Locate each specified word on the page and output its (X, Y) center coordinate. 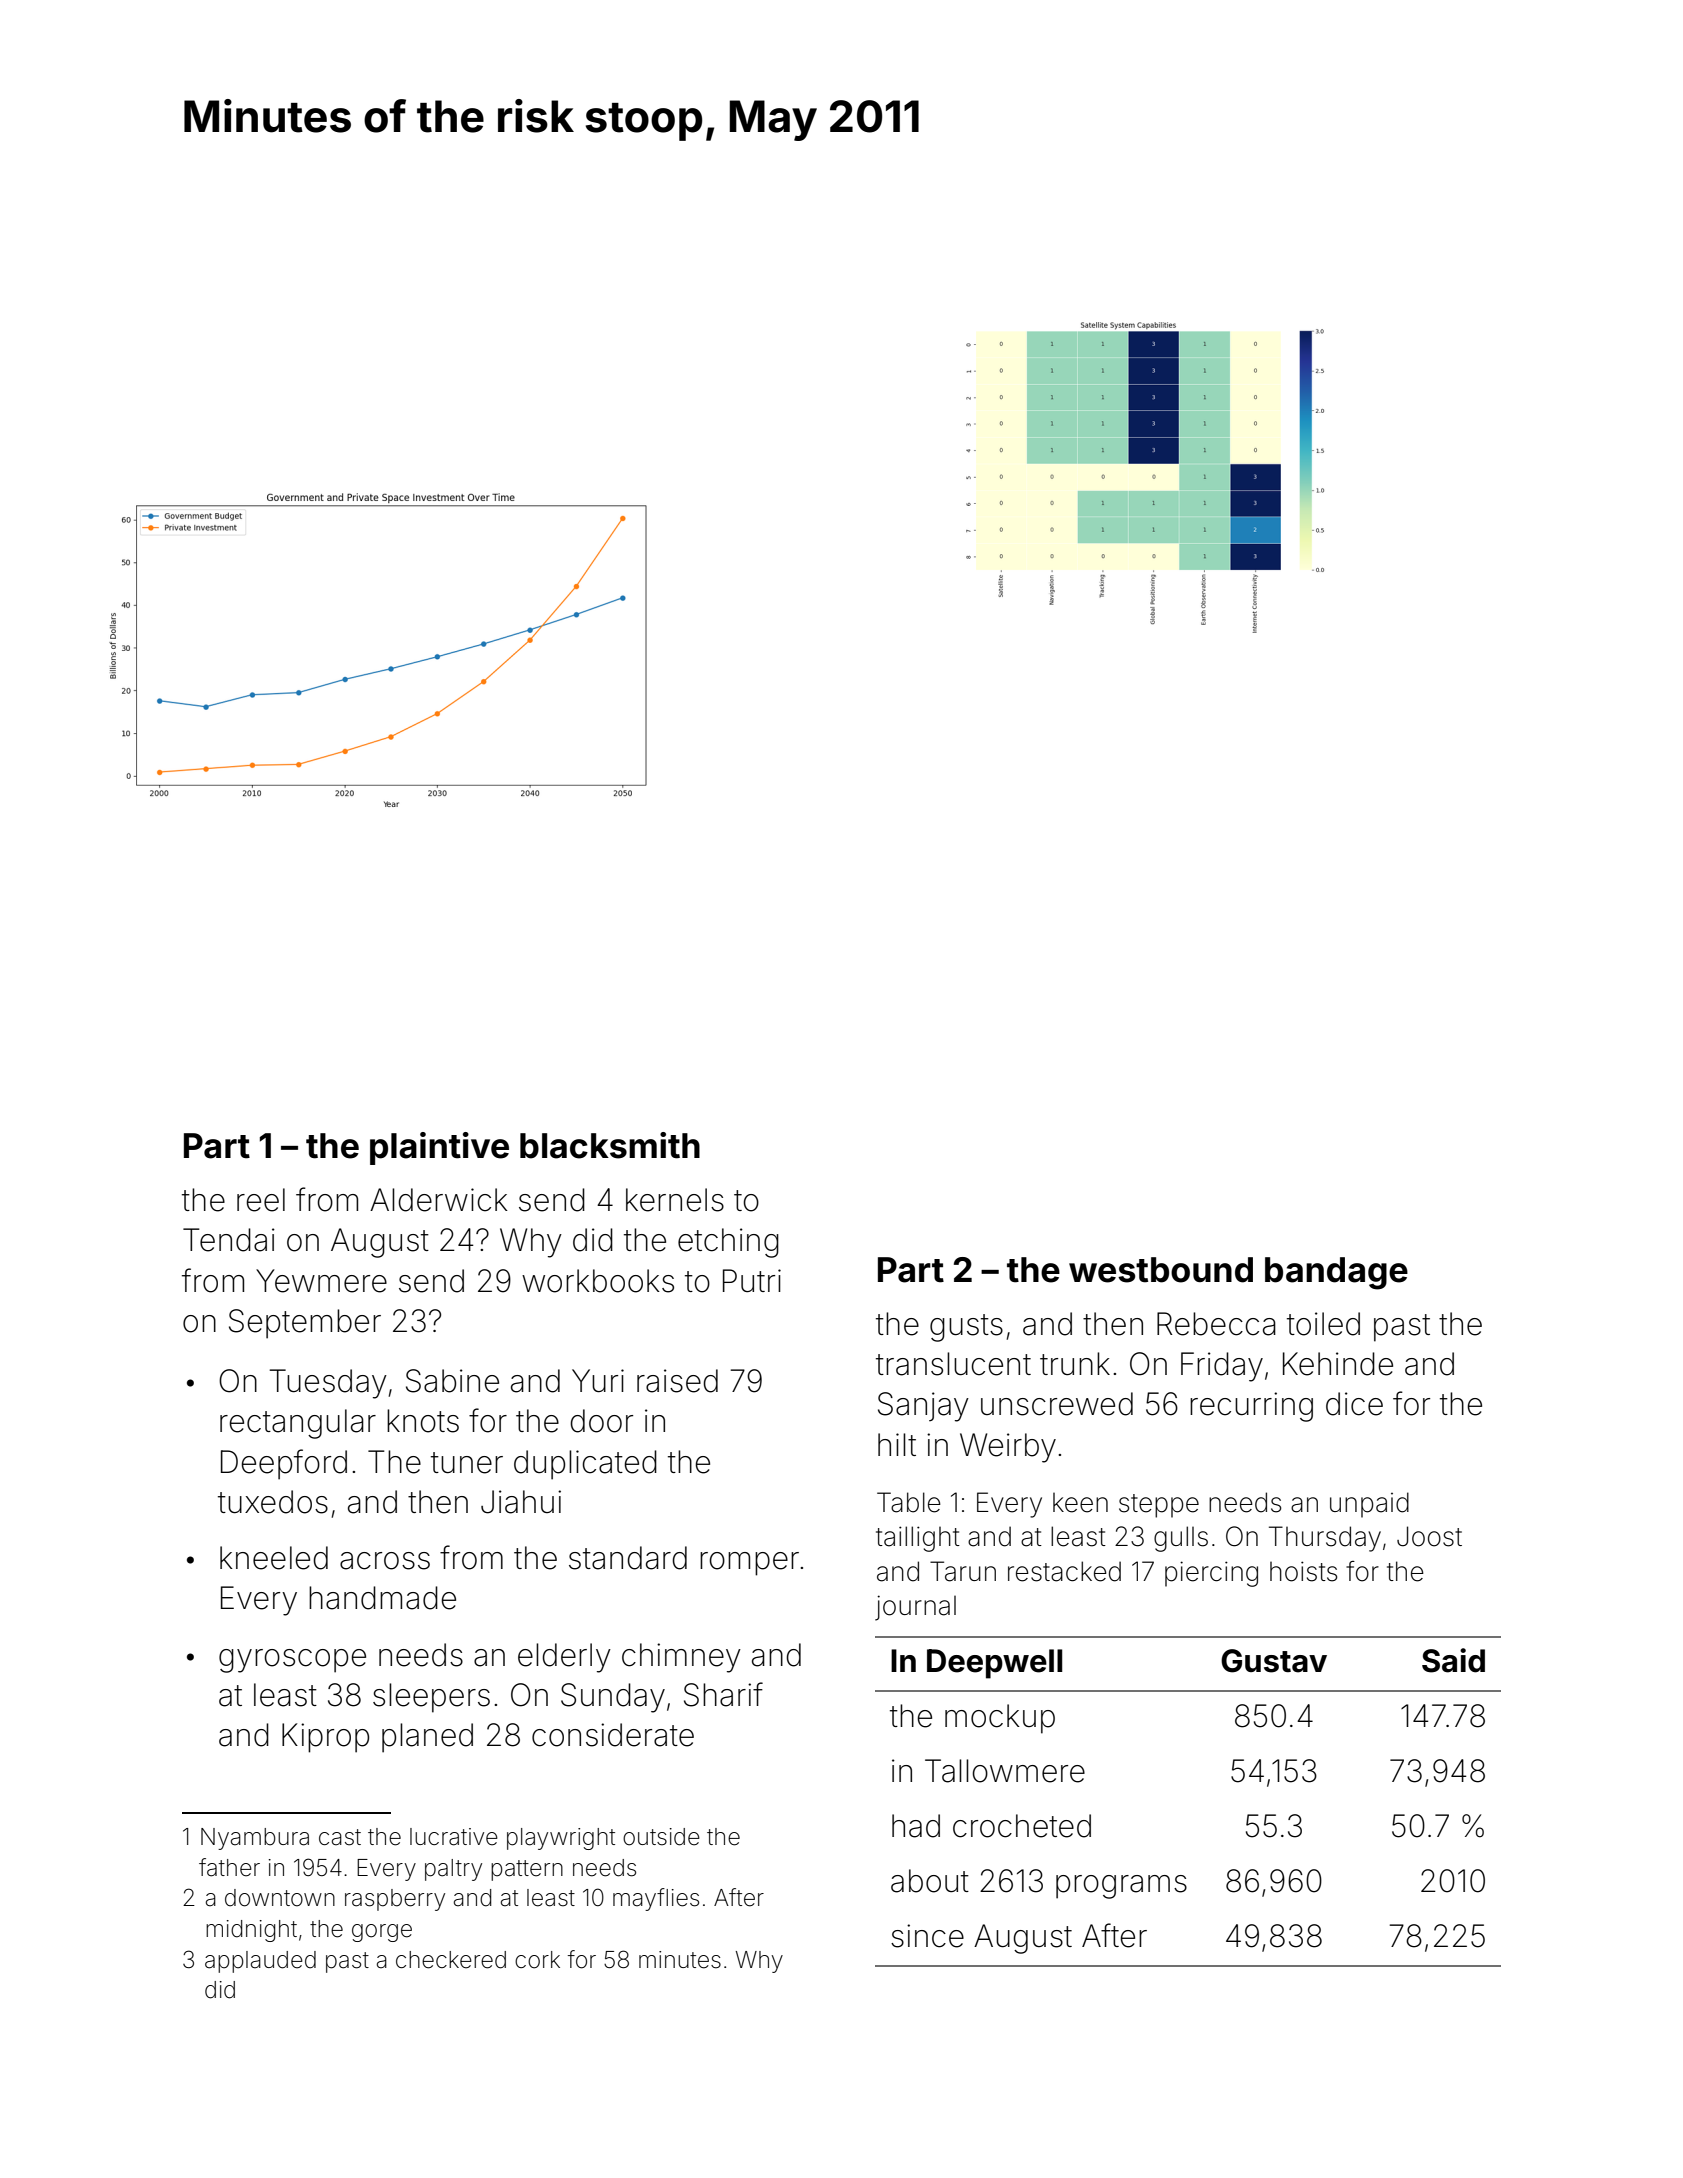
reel (261, 1200)
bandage (1336, 1273)
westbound (1161, 1270)
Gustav (1274, 1661)
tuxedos (273, 1502)
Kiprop (325, 1738)
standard (628, 1558)
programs (1121, 1887)
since (927, 1936)
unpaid (1369, 1505)
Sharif (723, 1694)
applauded (260, 1962)
